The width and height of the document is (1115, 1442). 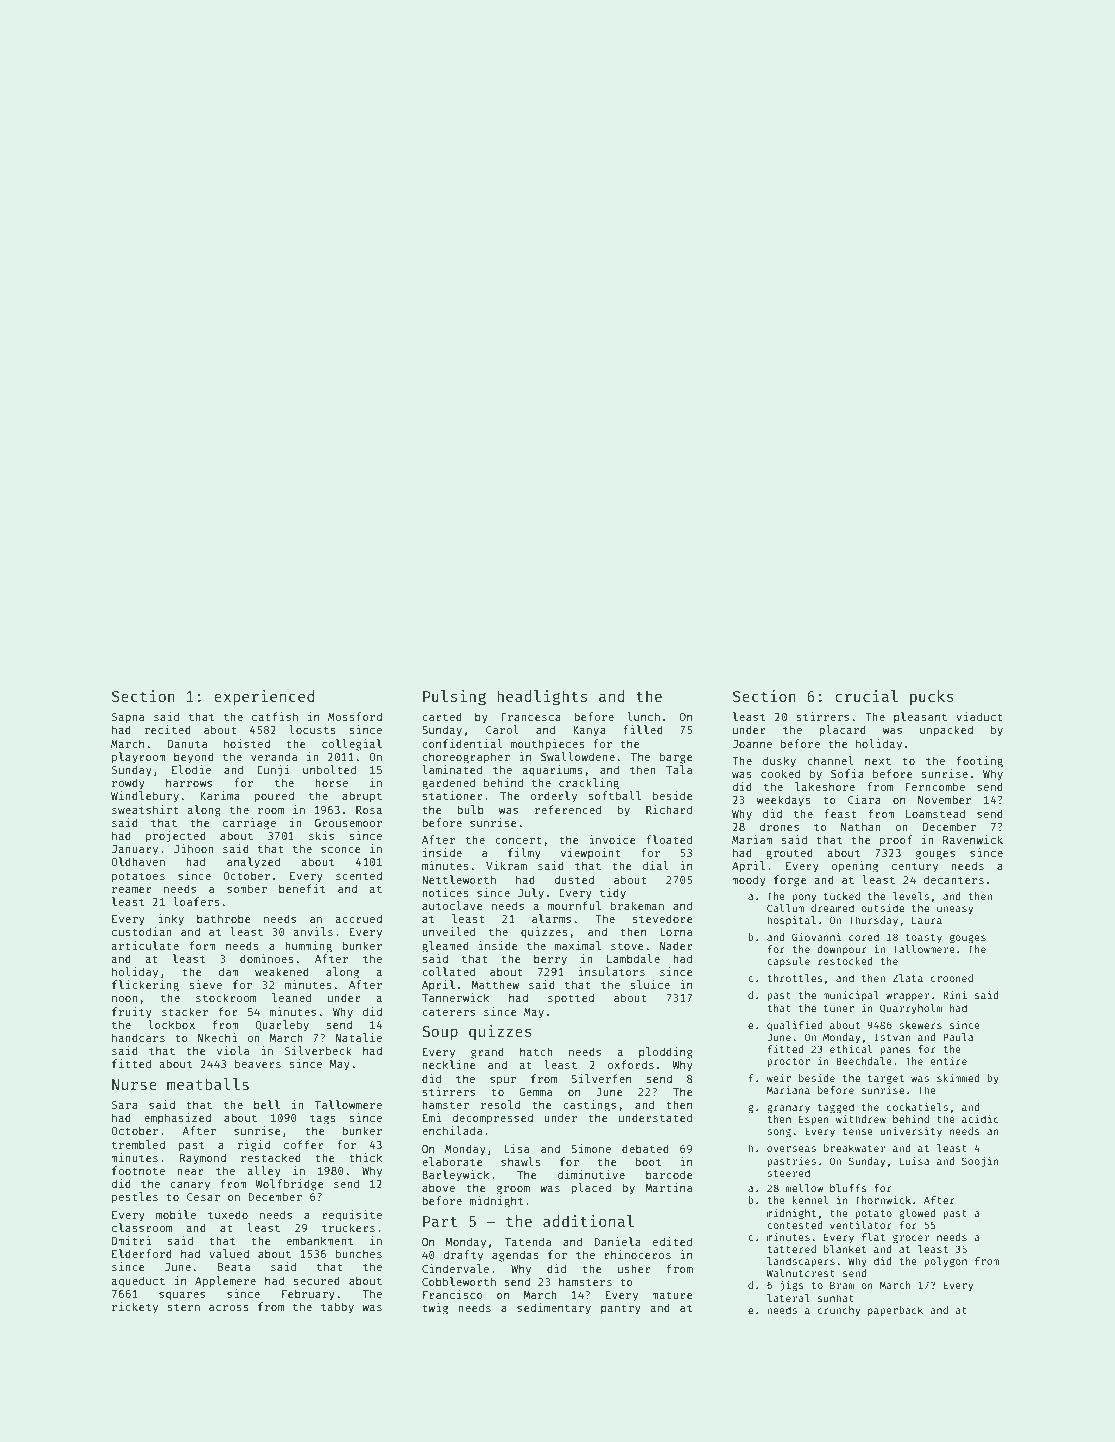 I want to click on usher, so click(x=634, y=1268).
